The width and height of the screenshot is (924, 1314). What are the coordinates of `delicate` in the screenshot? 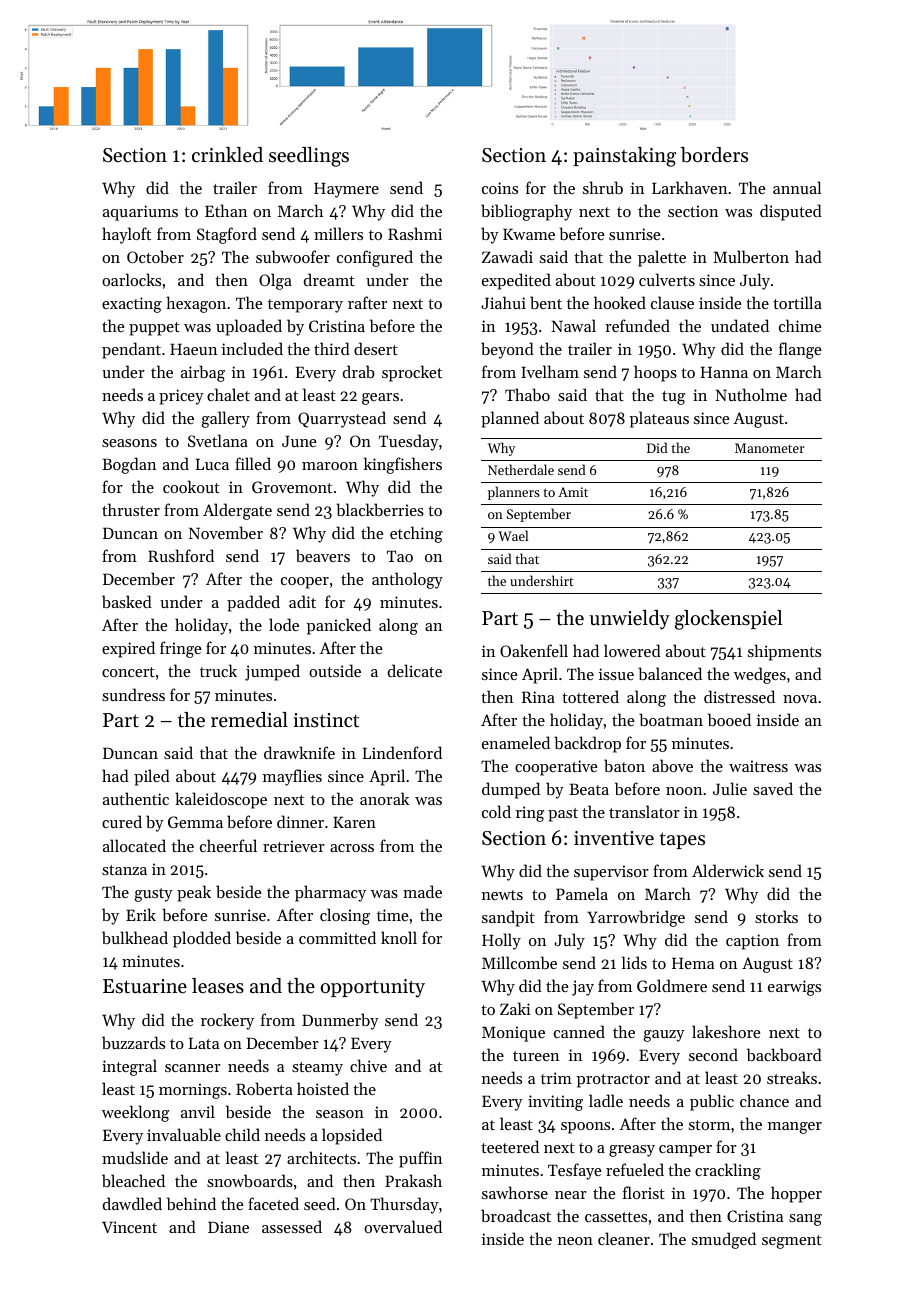 It's located at (415, 670).
